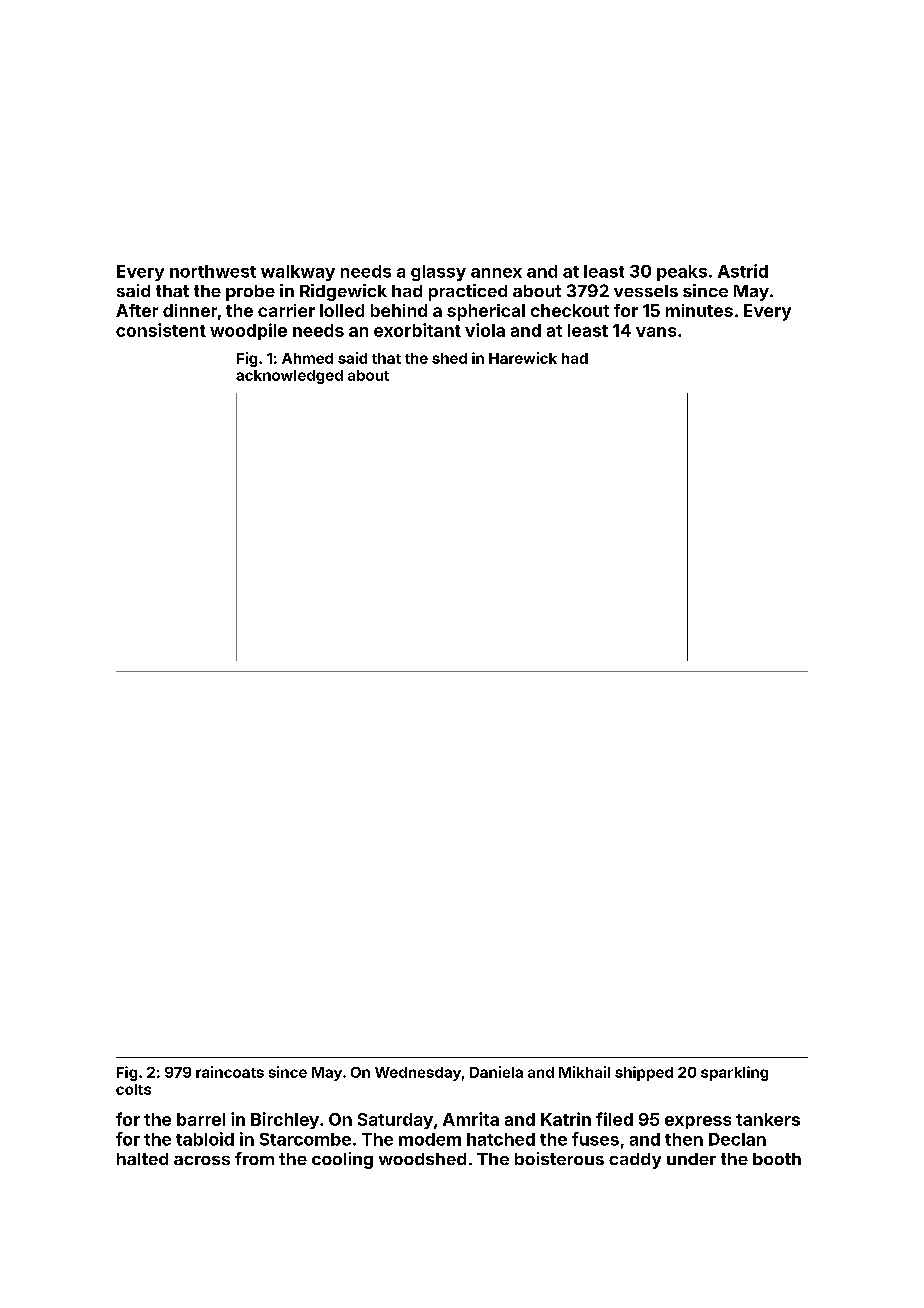 Image resolution: width=924 pixels, height=1308 pixels. Describe the element at coordinates (230, 1072) in the screenshot. I see `raincoats` at that location.
